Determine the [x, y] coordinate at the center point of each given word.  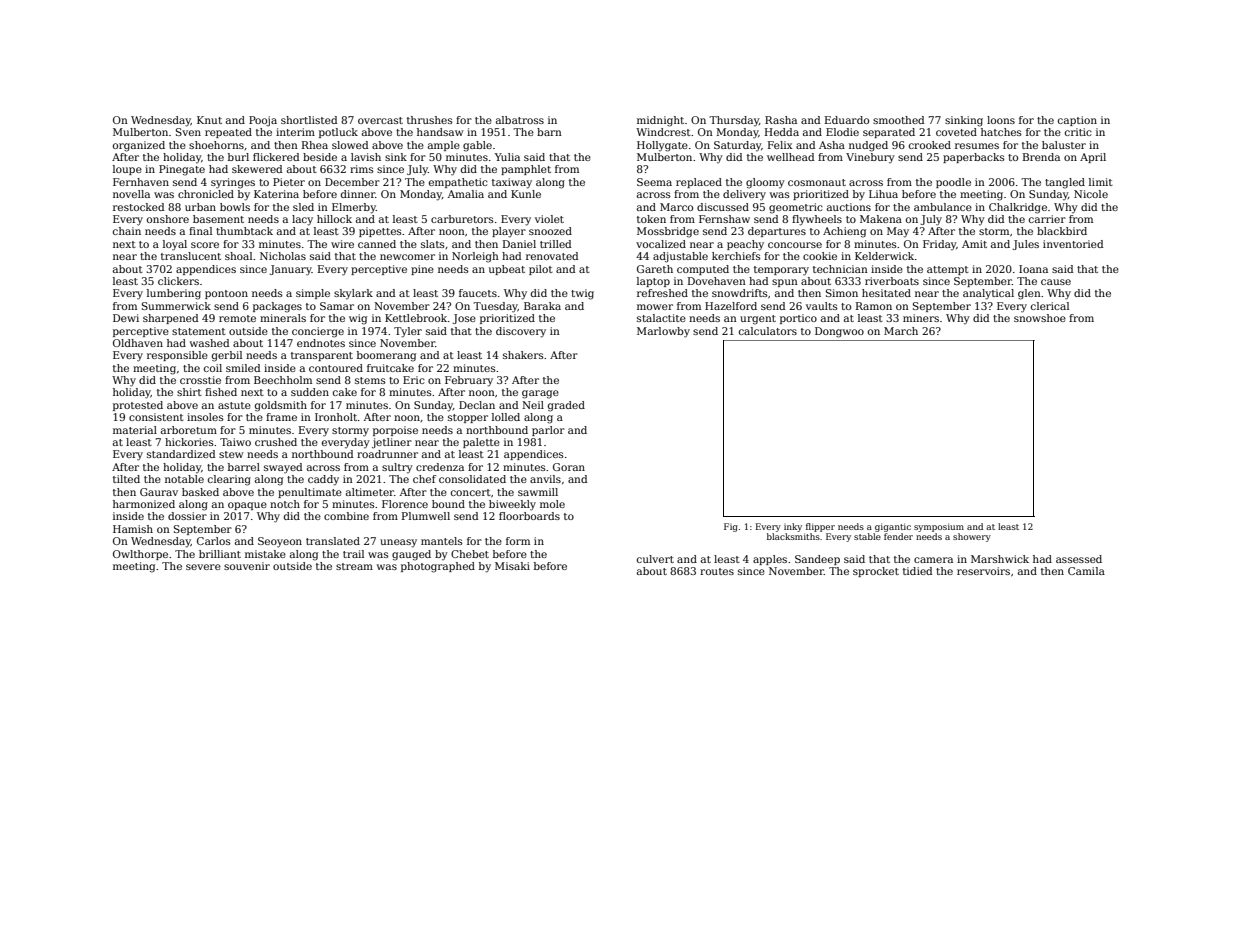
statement [199, 331]
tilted [126, 479]
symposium [939, 527]
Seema [654, 182]
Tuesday [495, 307]
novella [131, 194]
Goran [569, 467]
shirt [189, 392]
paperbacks [974, 158]
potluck [338, 133]
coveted [956, 132]
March [901, 331]
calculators [768, 331]
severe [203, 567]
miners [921, 318]
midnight [660, 121]
